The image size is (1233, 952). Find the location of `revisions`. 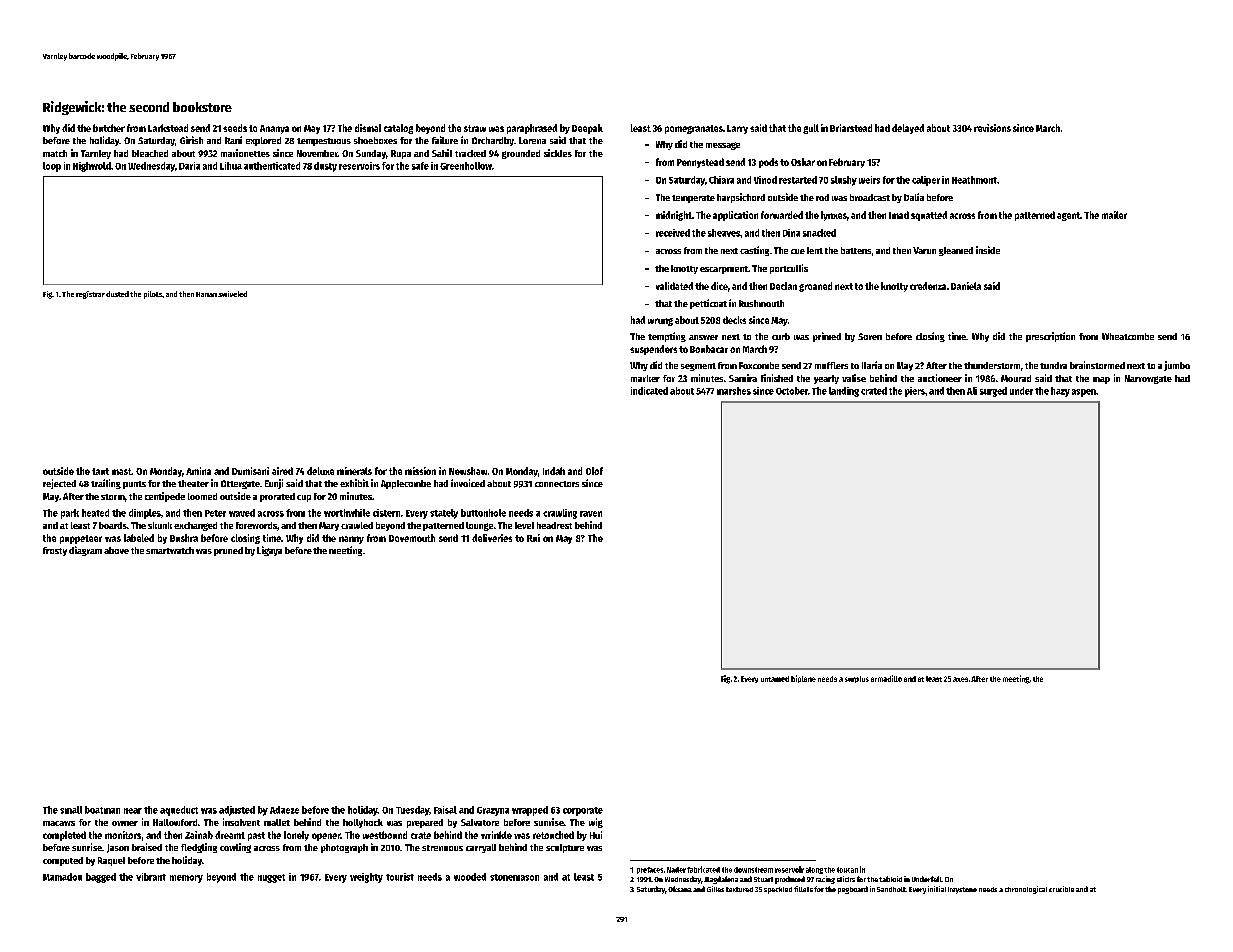

revisions is located at coordinates (992, 128).
